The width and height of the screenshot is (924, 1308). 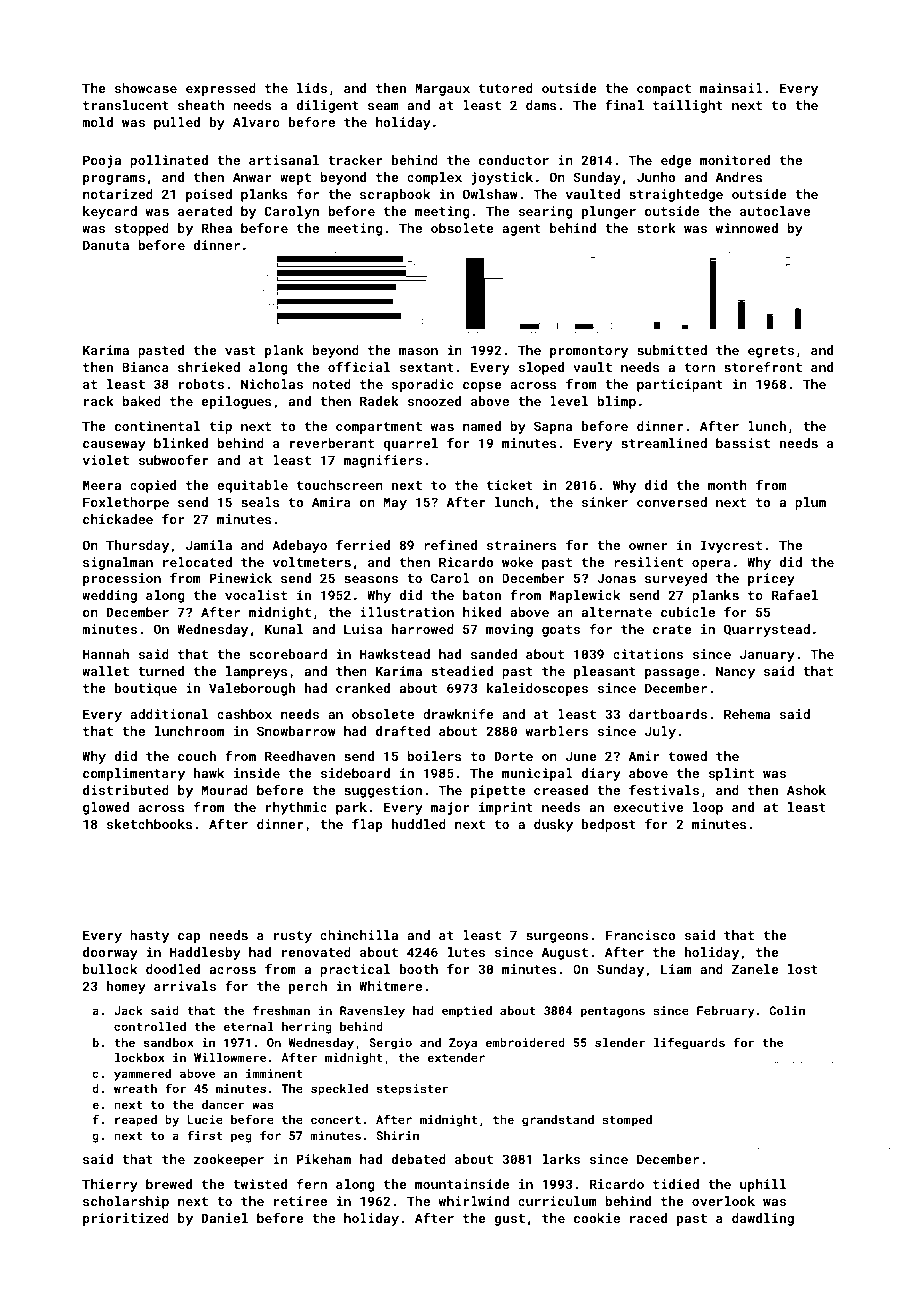 What do you see at coordinates (110, 1185) in the screenshot?
I see `Thierry` at bounding box center [110, 1185].
